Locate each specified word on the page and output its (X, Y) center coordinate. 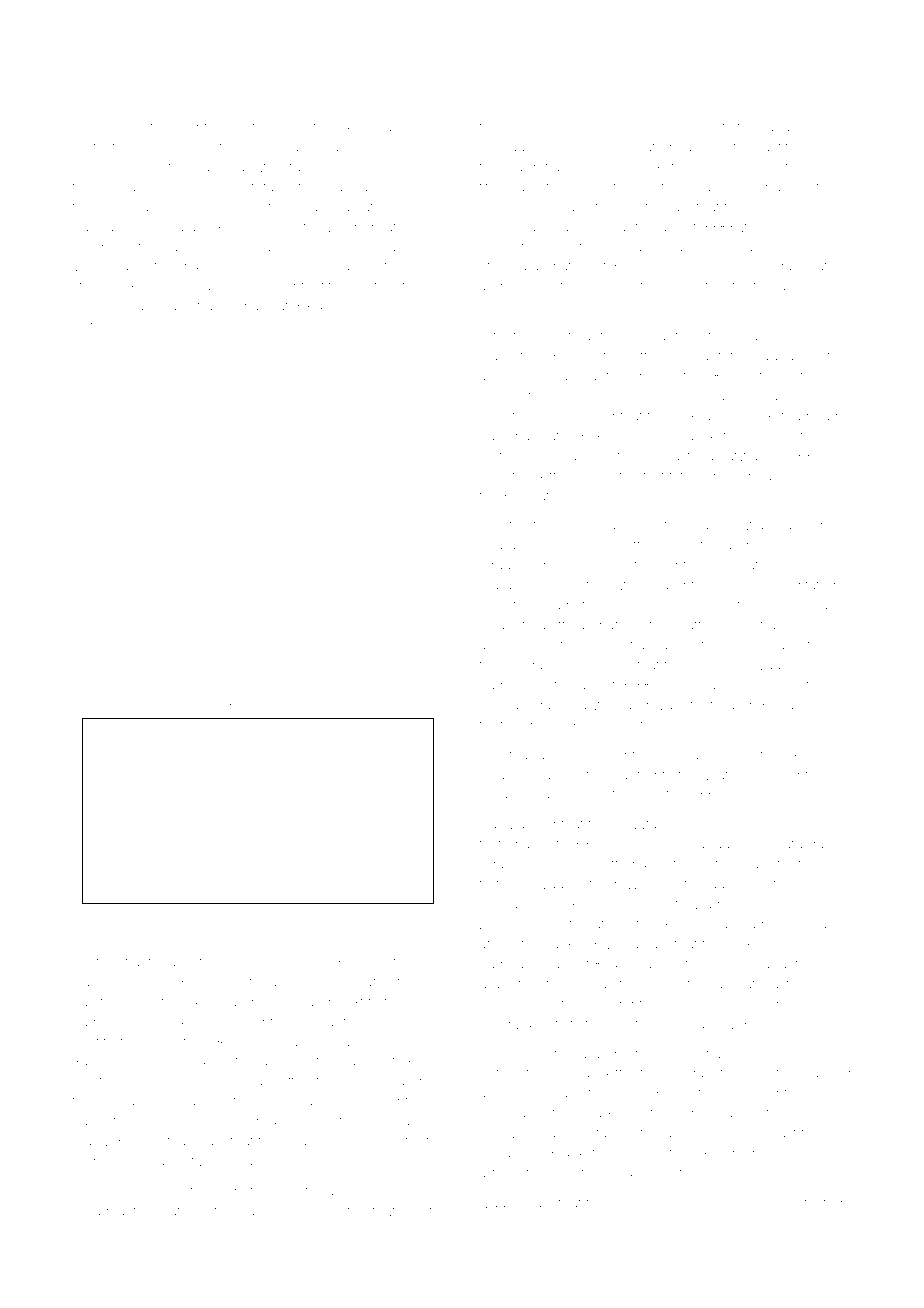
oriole (120, 126)
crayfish (714, 526)
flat (582, 1092)
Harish (174, 665)
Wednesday (761, 267)
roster (497, 456)
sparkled (823, 1075)
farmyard (507, 168)
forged (730, 706)
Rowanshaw (157, 700)
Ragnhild (100, 1062)
